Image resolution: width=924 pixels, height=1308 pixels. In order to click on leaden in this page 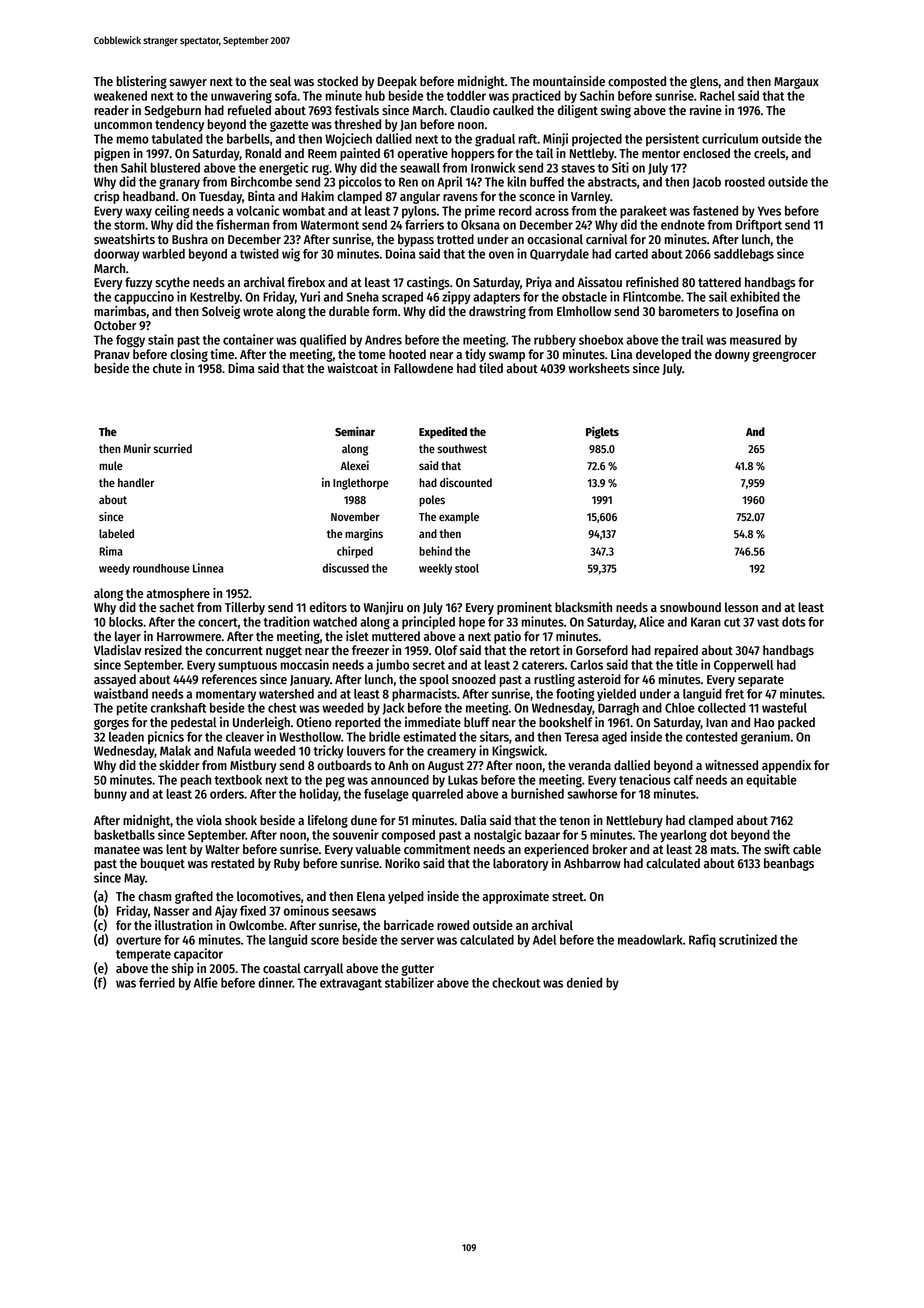, I will do `click(126, 737)`.
